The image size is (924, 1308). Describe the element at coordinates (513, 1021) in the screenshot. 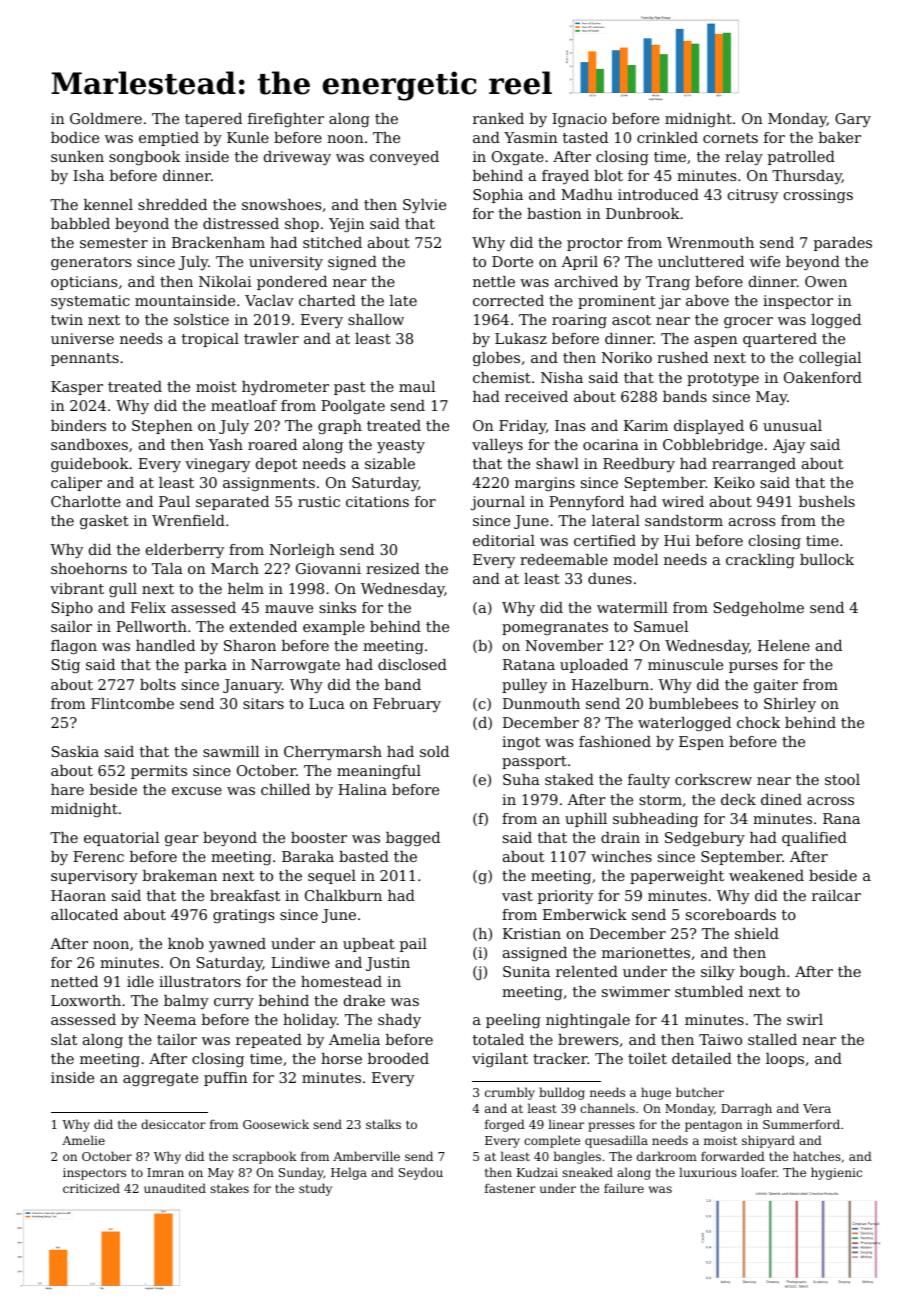

I see `peeling` at that location.
